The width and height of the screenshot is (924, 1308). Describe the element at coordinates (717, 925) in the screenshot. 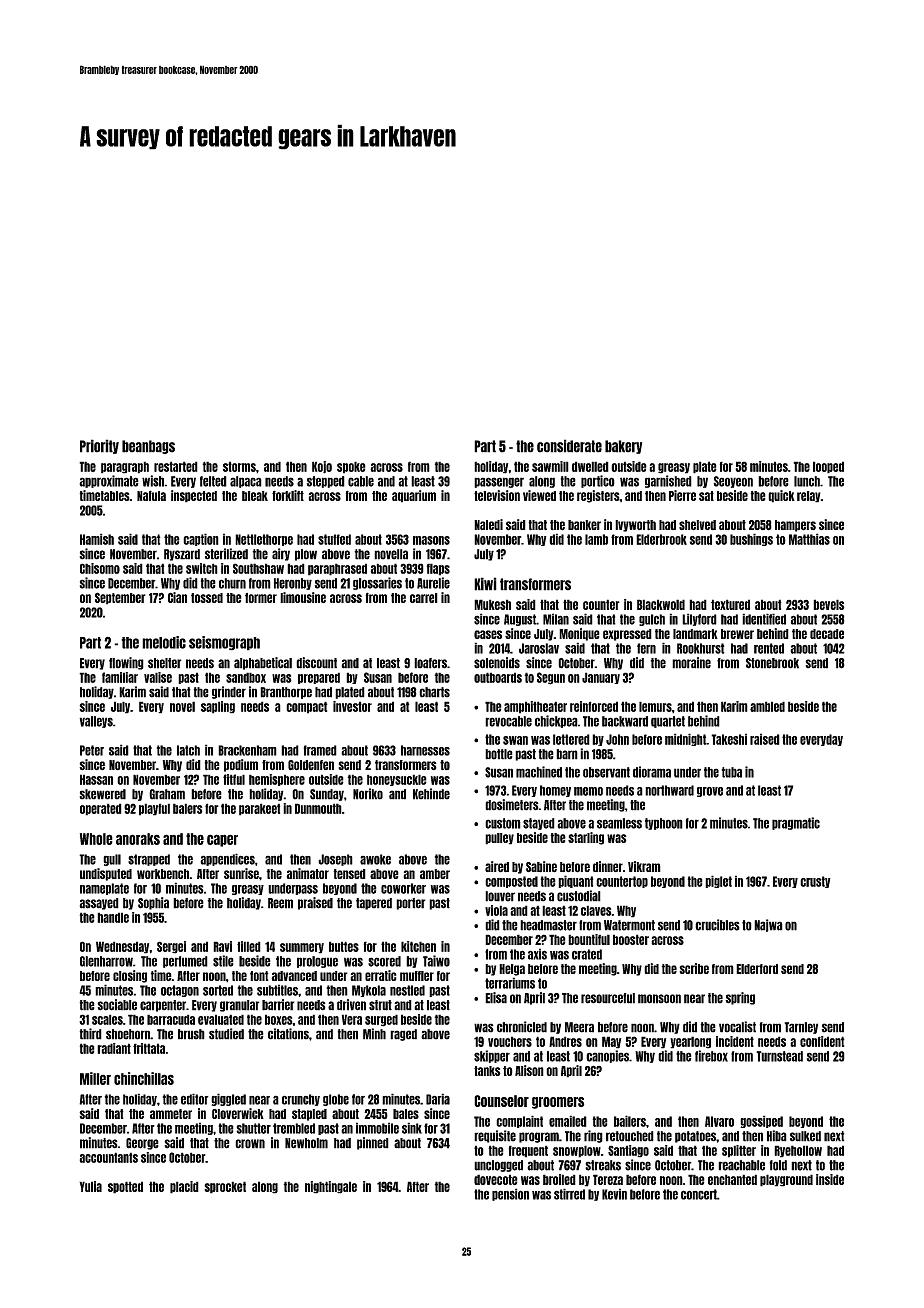

I see `crucibles` at that location.
